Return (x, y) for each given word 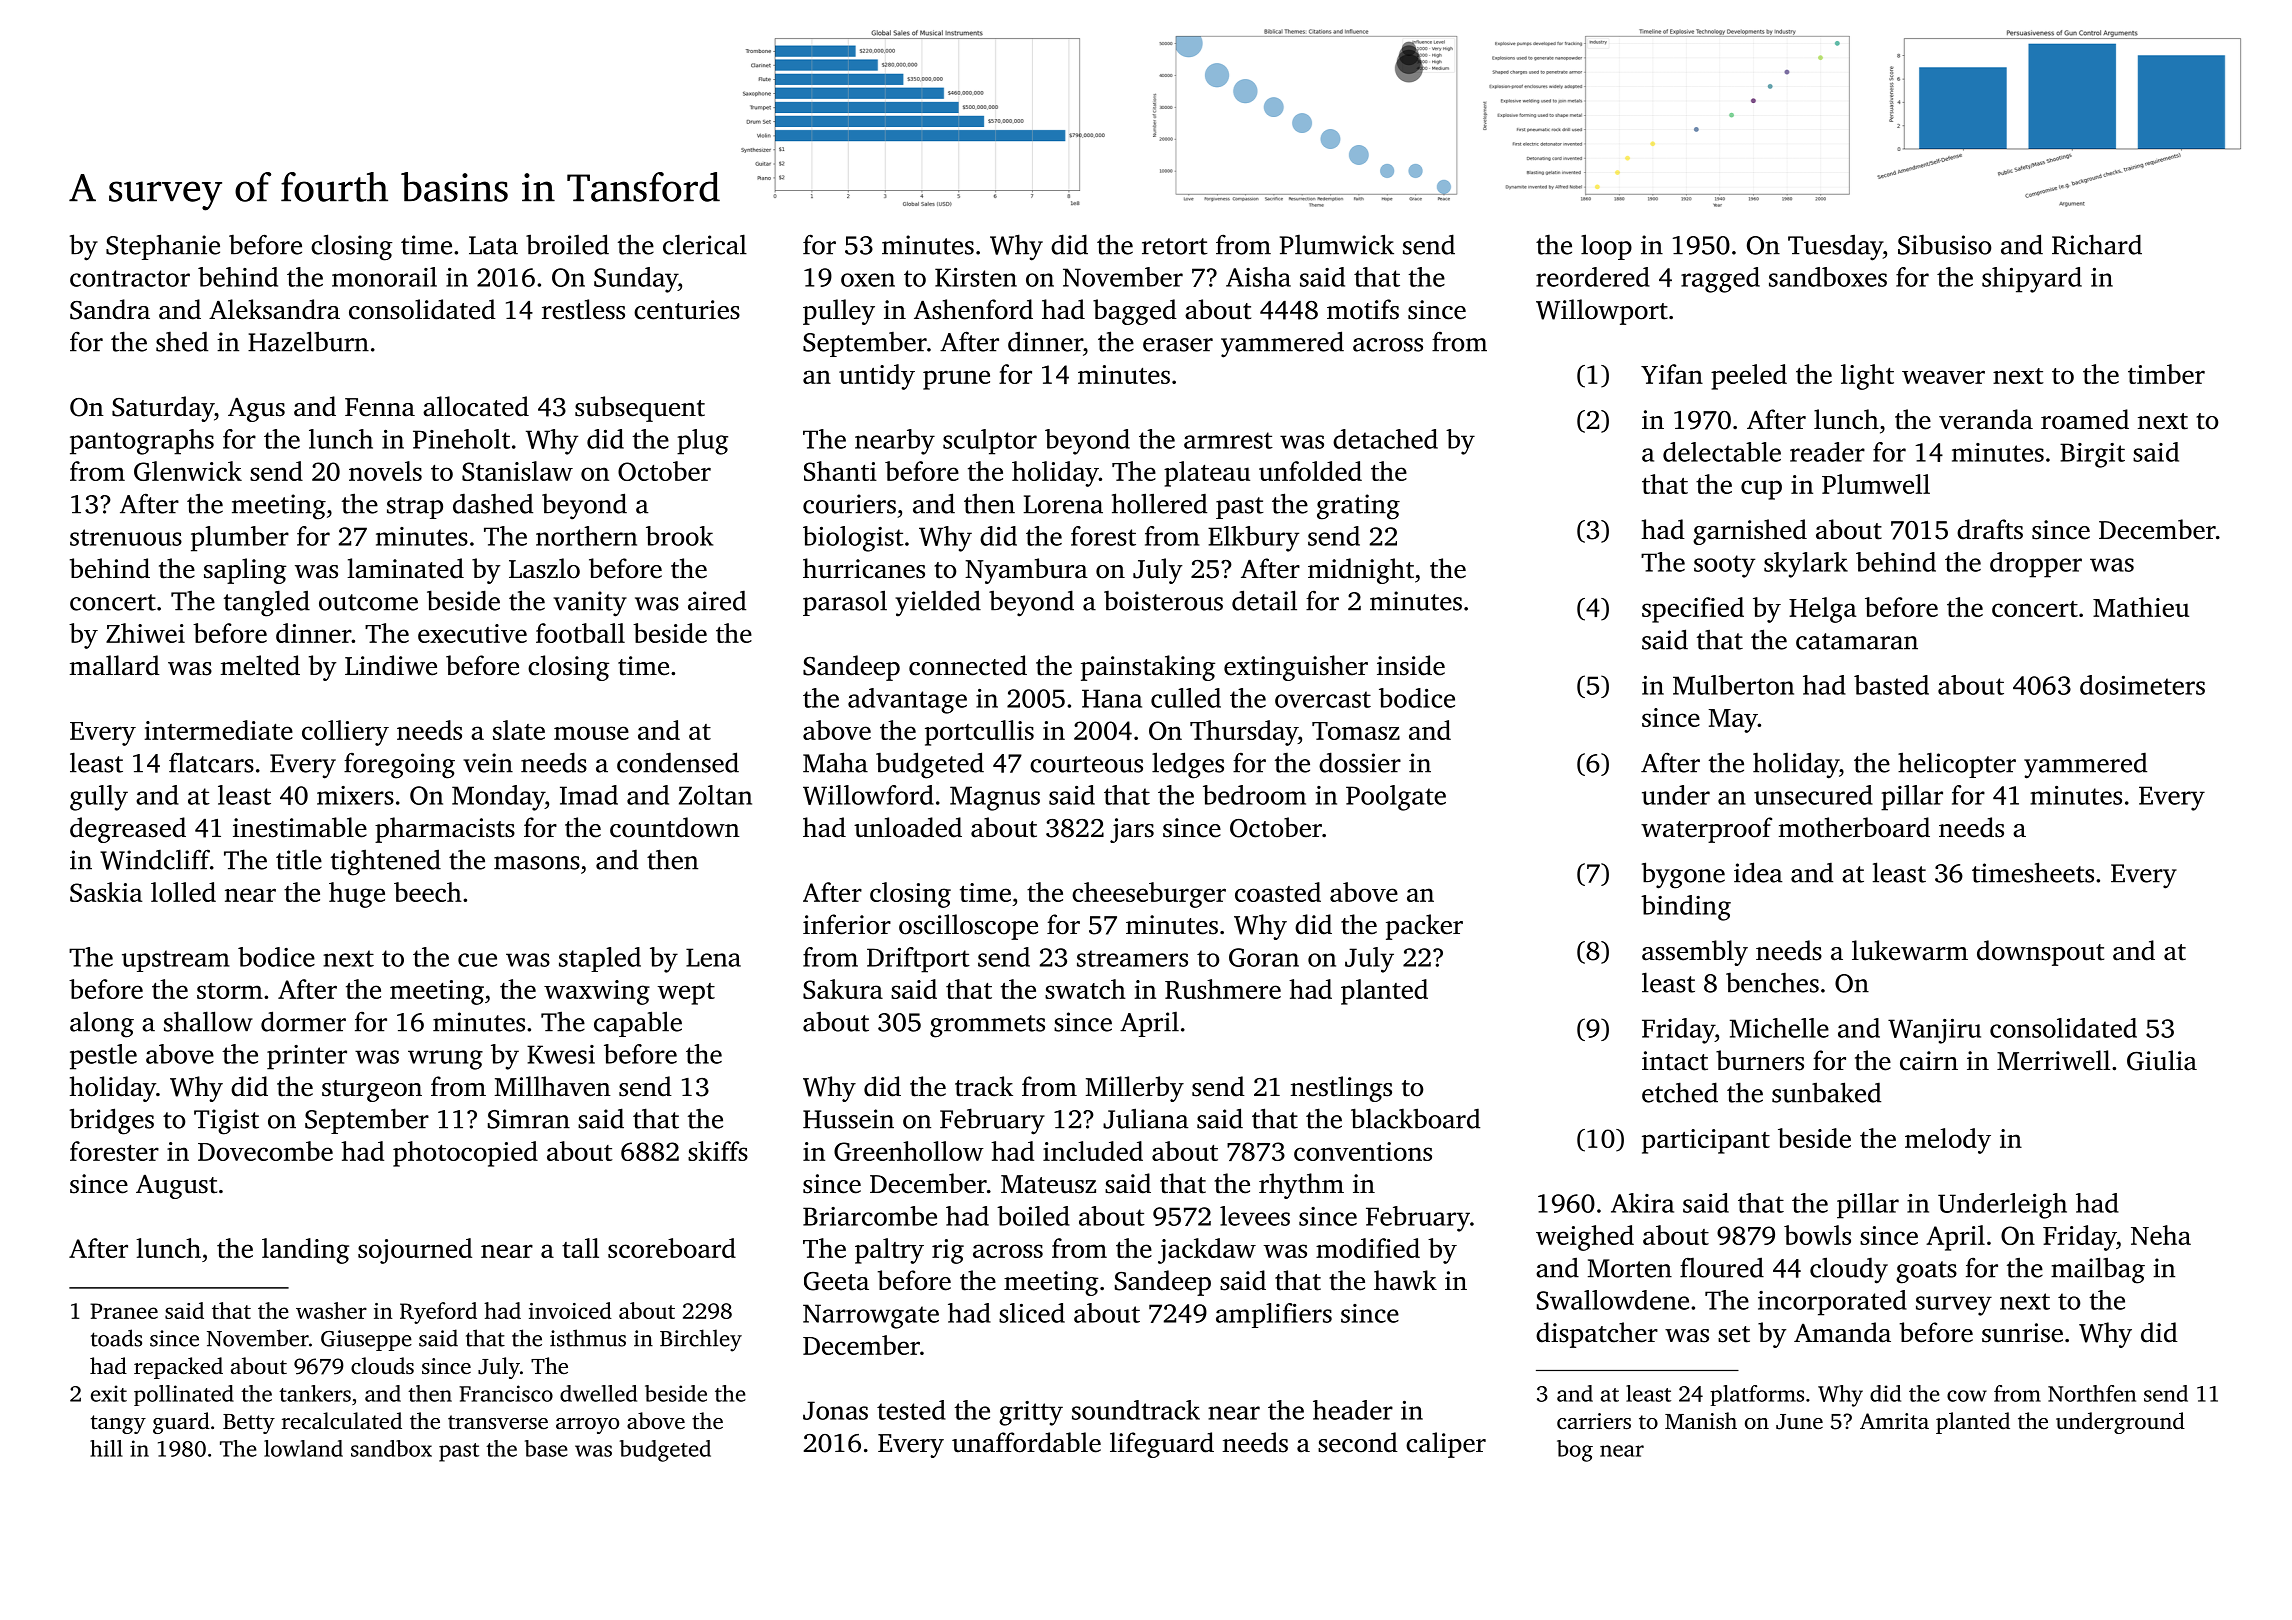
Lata (493, 245)
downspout (2040, 953)
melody (1948, 1141)
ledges (1188, 765)
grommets (987, 1026)
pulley (839, 312)
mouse (591, 733)
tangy (118, 1424)
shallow (208, 1021)
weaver (1943, 377)
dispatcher (1597, 1335)
